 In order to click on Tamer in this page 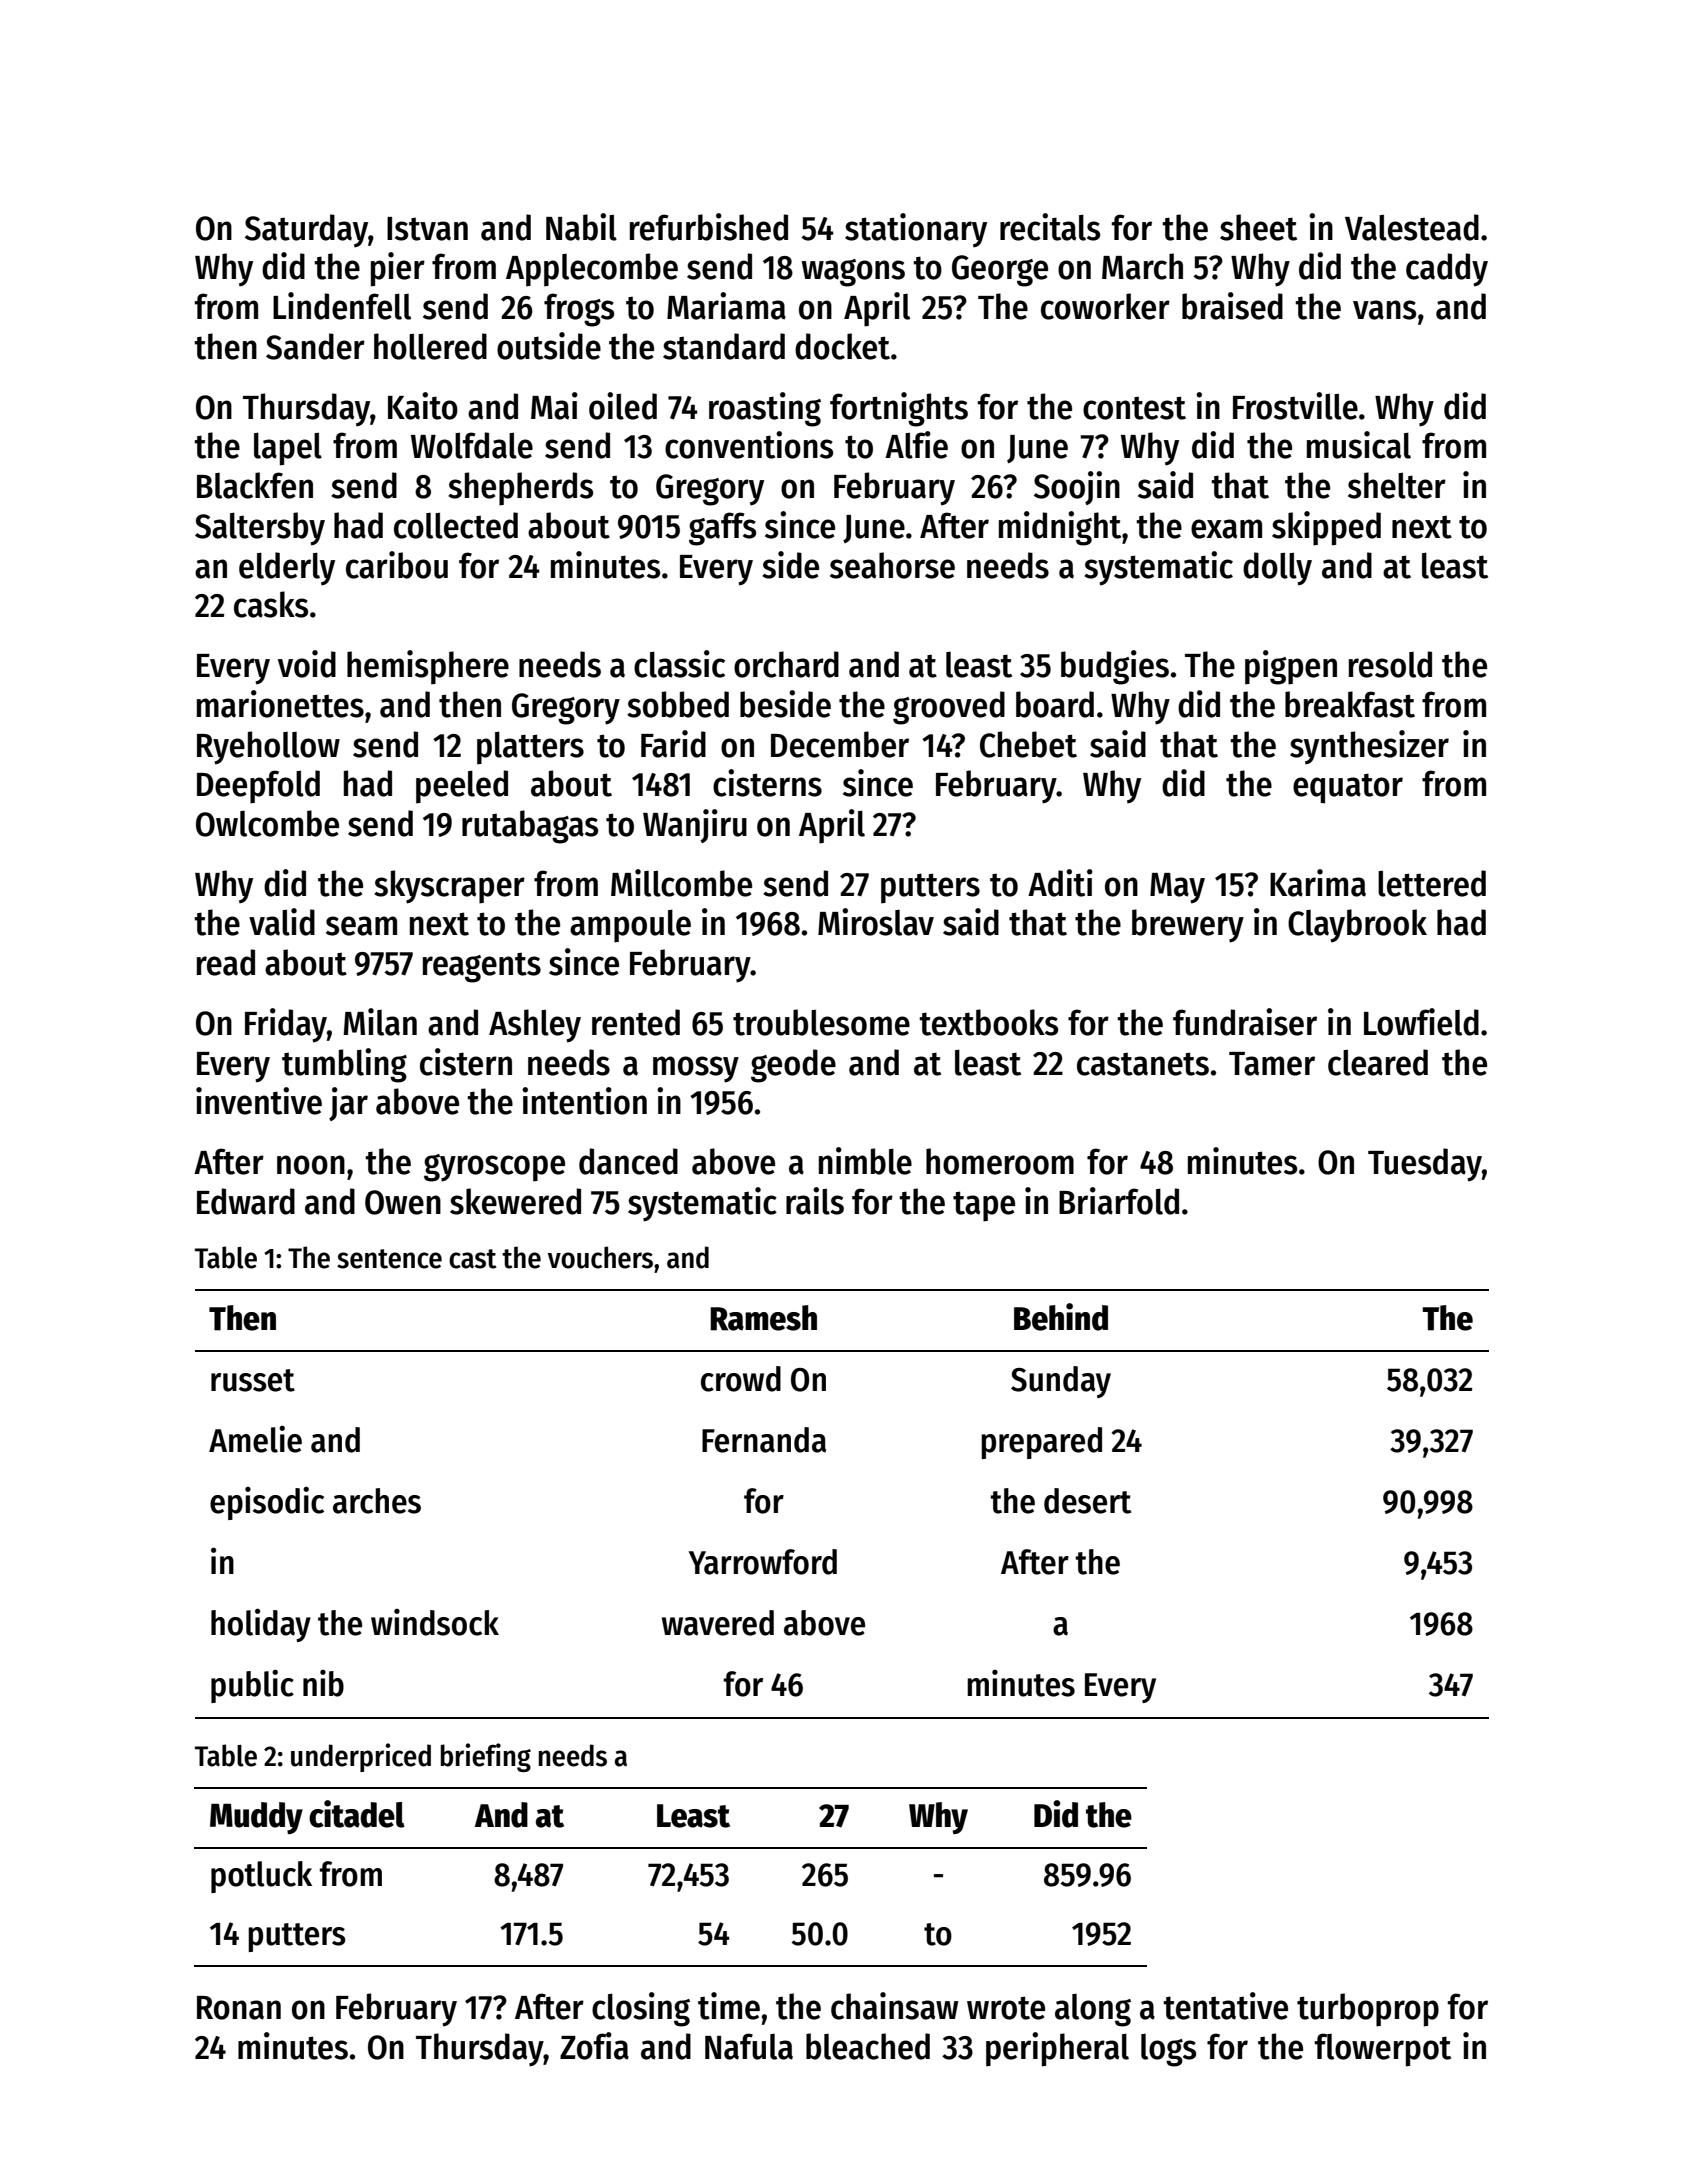, I will do `click(1272, 1064)`.
